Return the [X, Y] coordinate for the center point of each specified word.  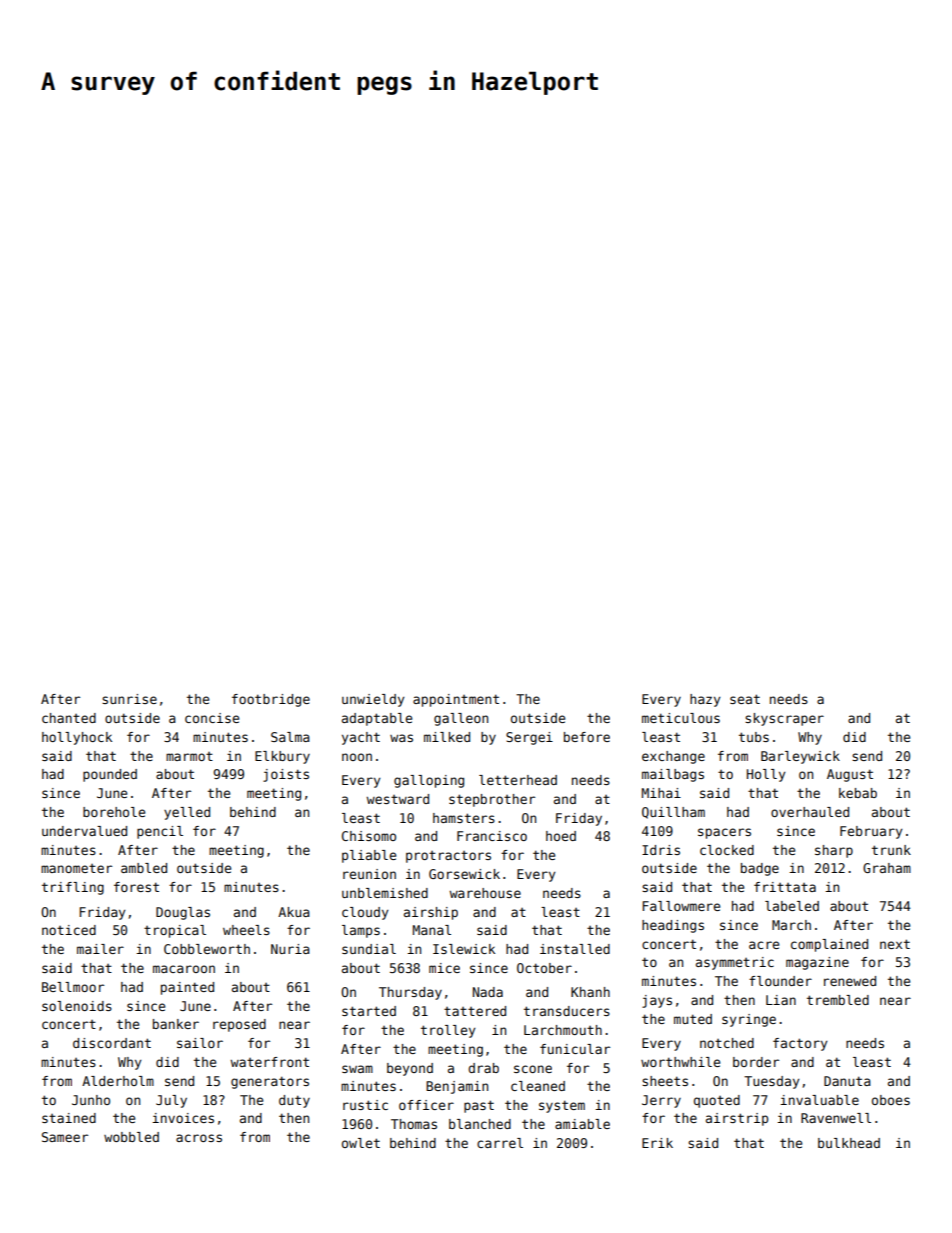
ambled [144, 868]
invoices [183, 1118]
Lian [781, 1000]
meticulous [681, 718]
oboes [891, 1100]
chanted [69, 718]
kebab [858, 793]
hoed [561, 836]
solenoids [77, 1006]
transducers [567, 1011]
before [587, 737]
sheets [665, 1081]
